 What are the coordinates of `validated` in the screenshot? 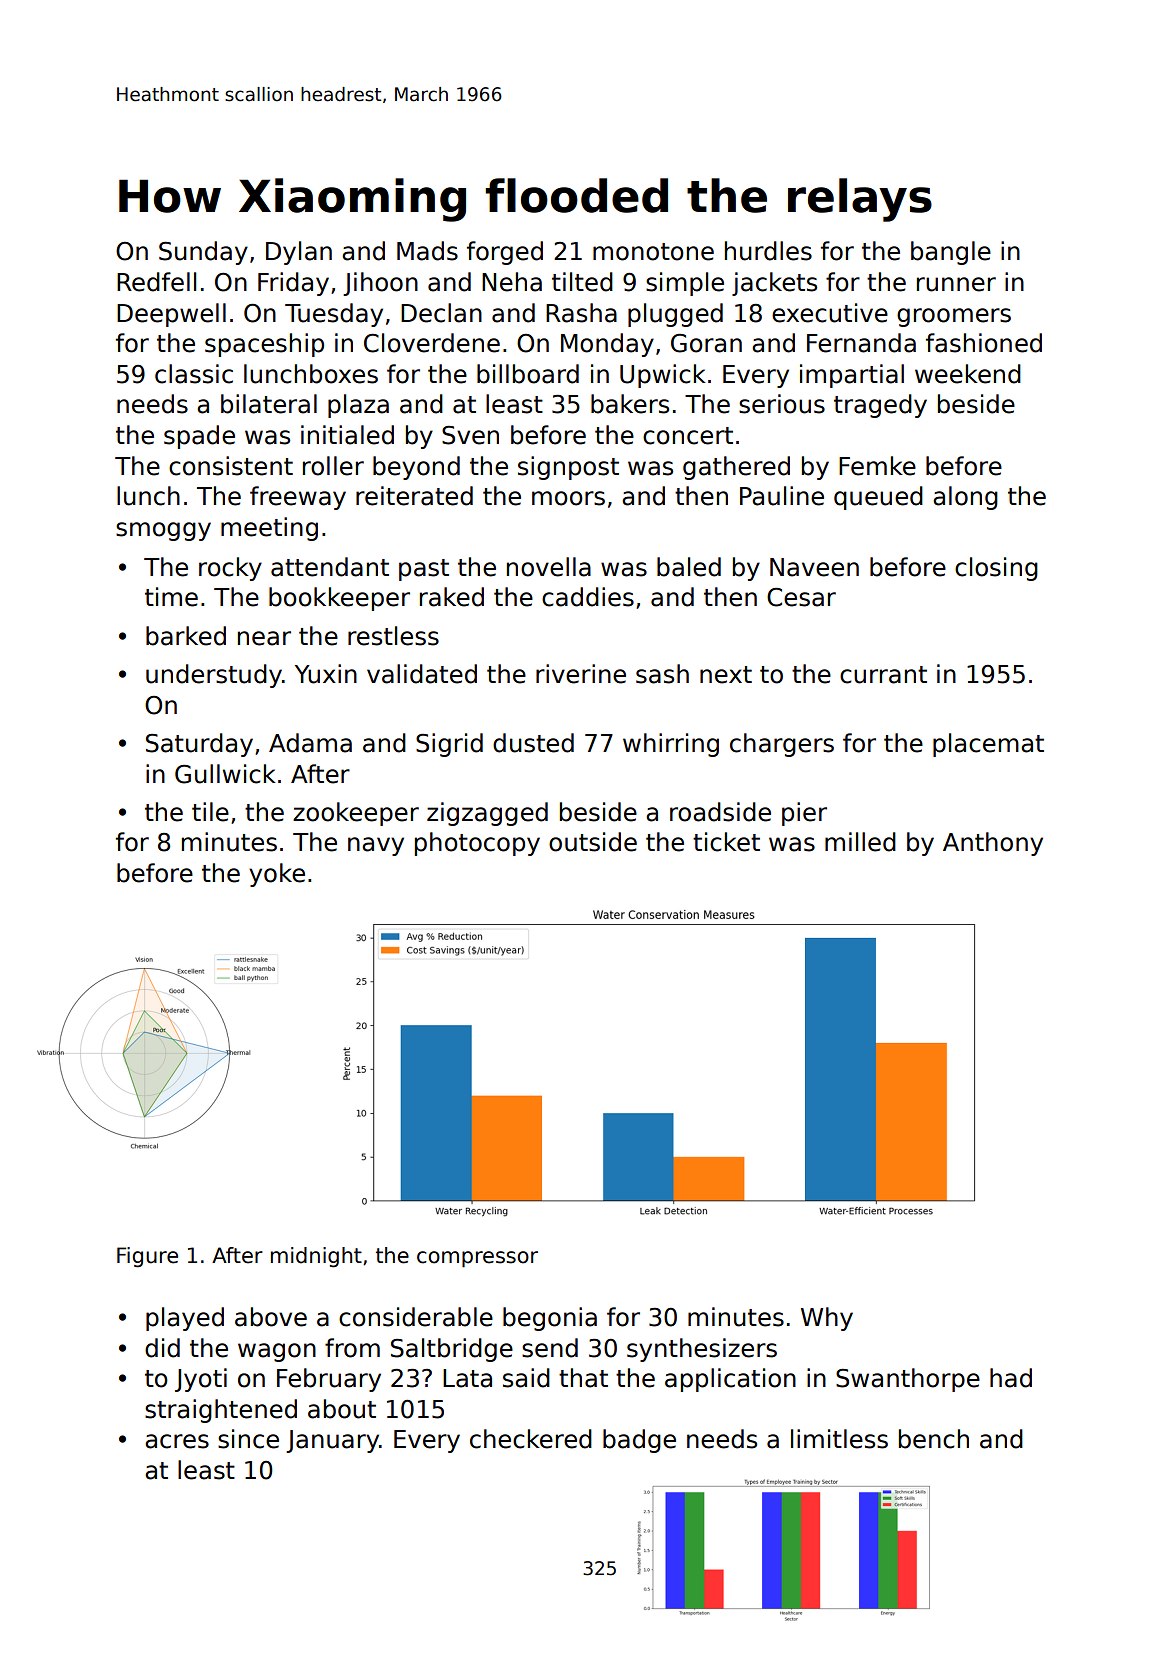 It's located at (422, 674).
